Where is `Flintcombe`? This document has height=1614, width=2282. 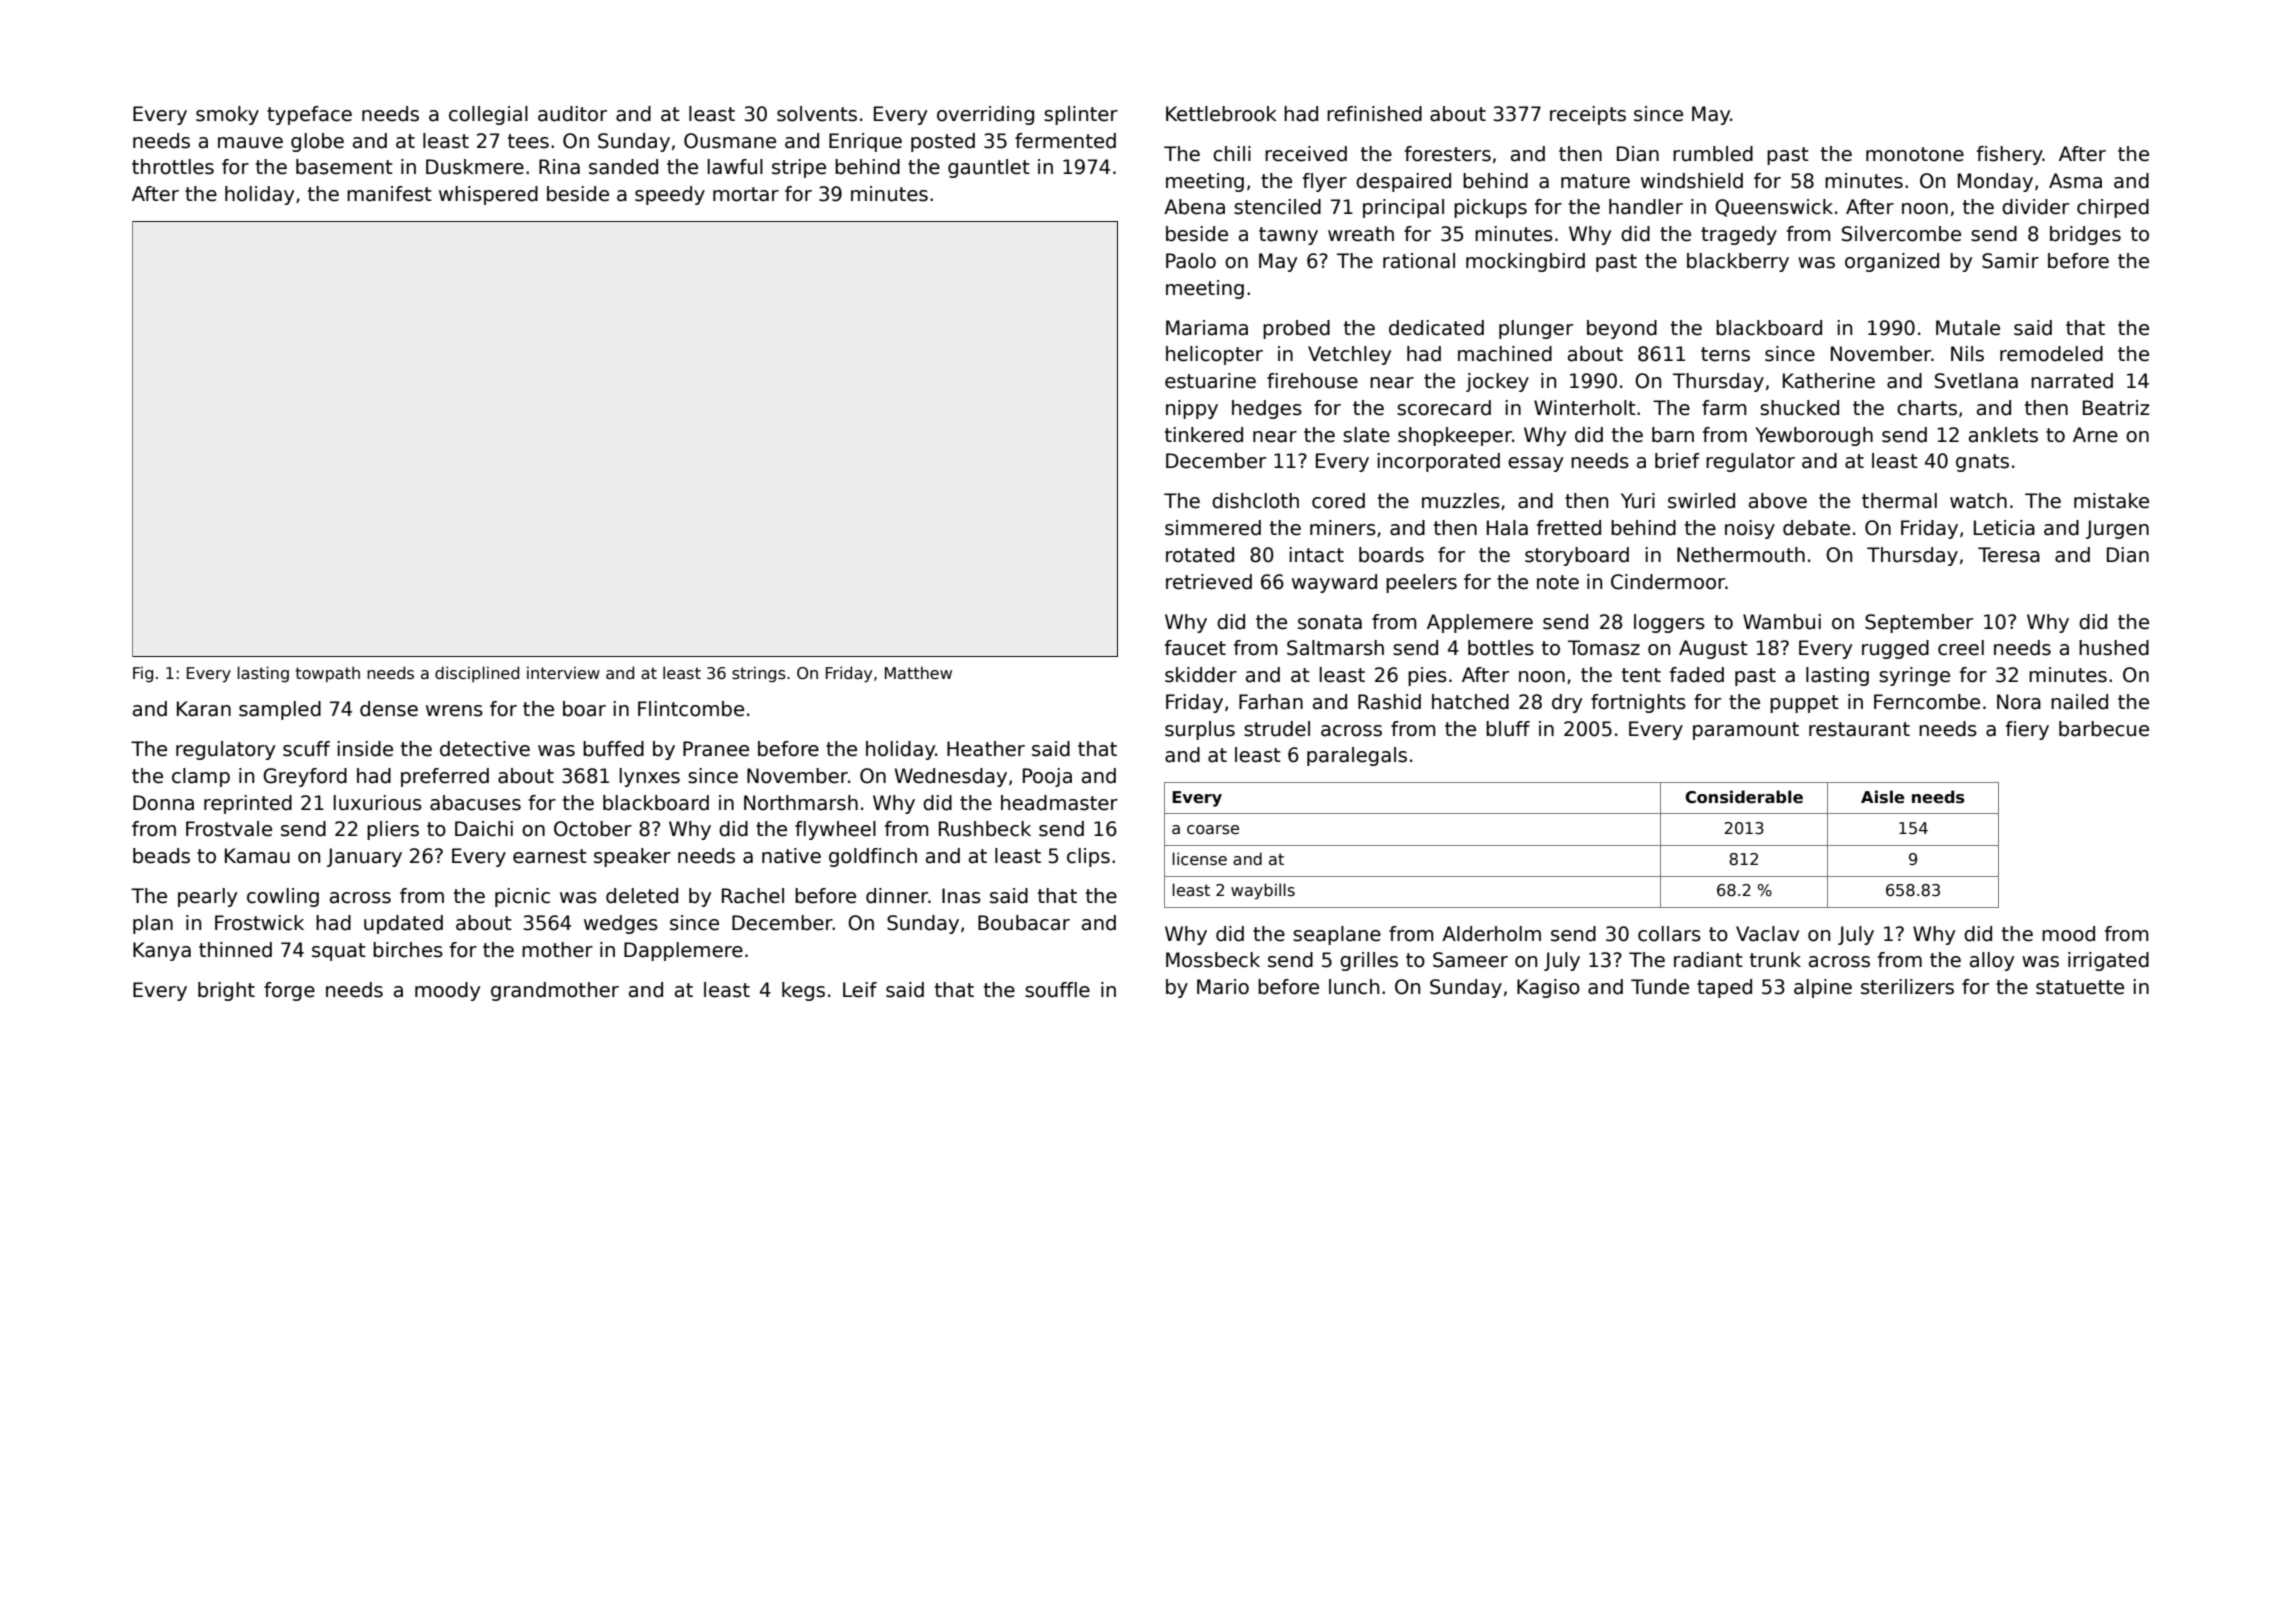 Flintcombe is located at coordinates (691, 709).
